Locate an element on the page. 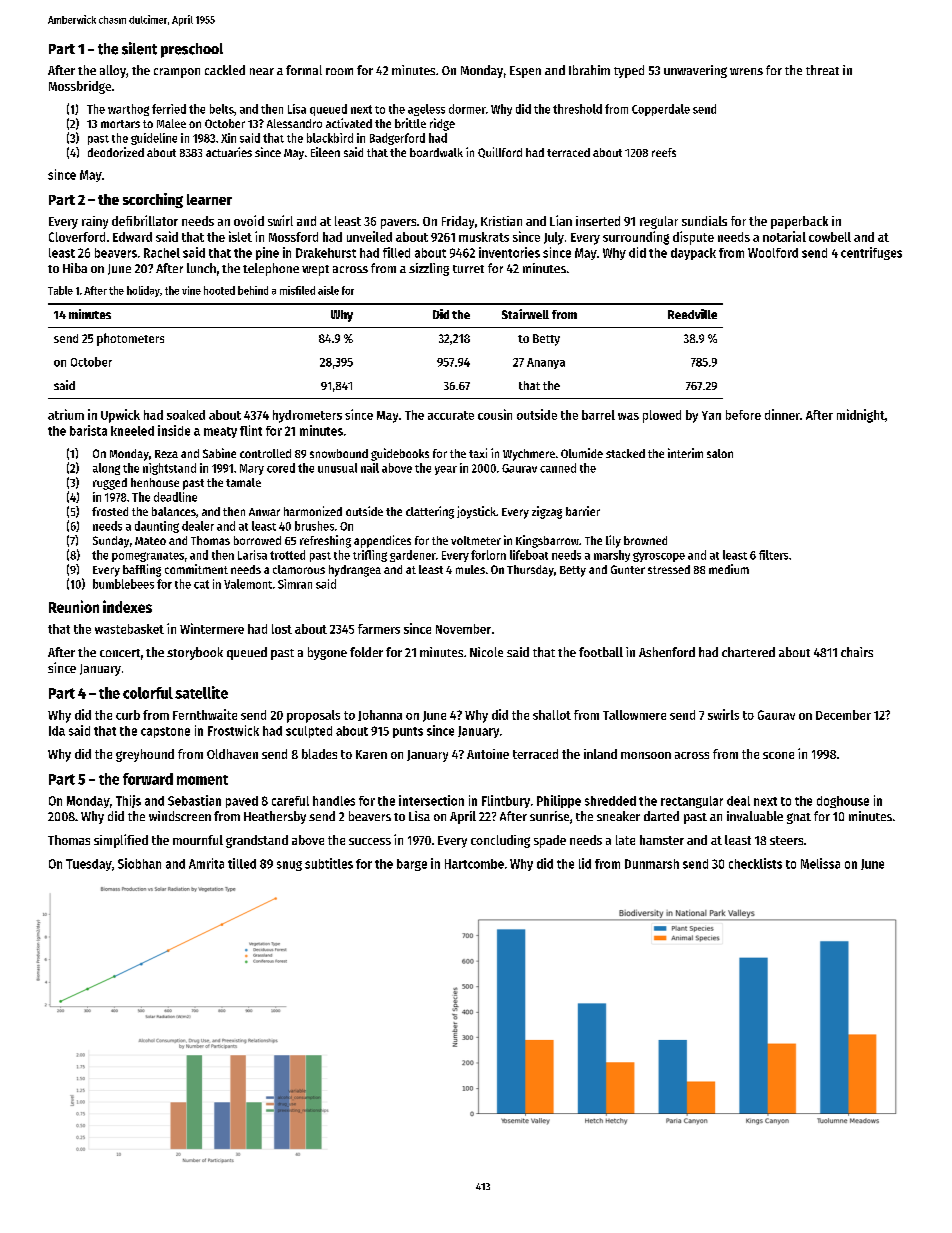 Image resolution: width=952 pixels, height=1233 pixels. centrifuges is located at coordinates (871, 253).
